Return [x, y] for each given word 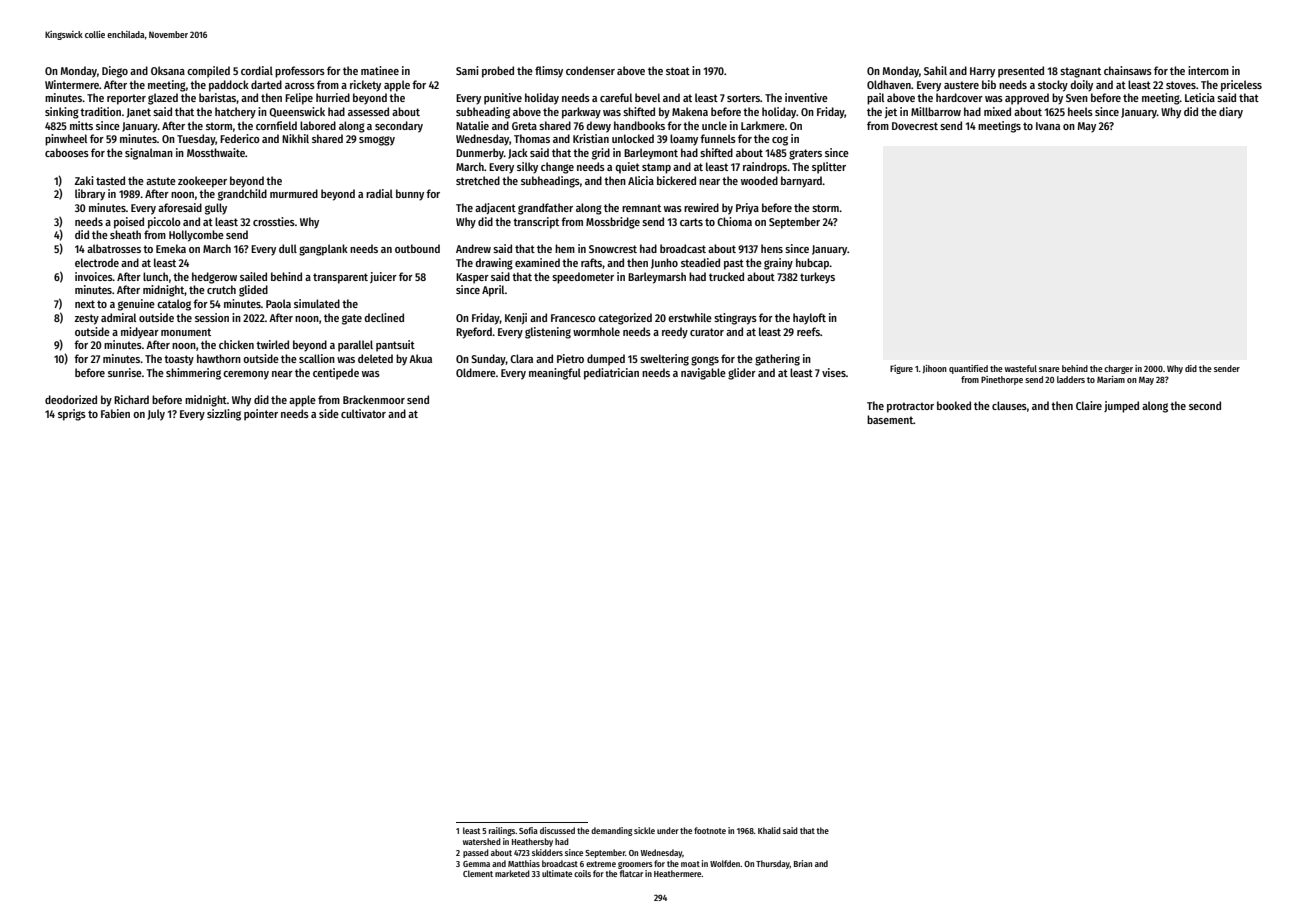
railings [502, 831]
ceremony [246, 375]
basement [890, 419]
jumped [1121, 407]
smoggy [377, 141]
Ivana [1048, 126]
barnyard [801, 182]
